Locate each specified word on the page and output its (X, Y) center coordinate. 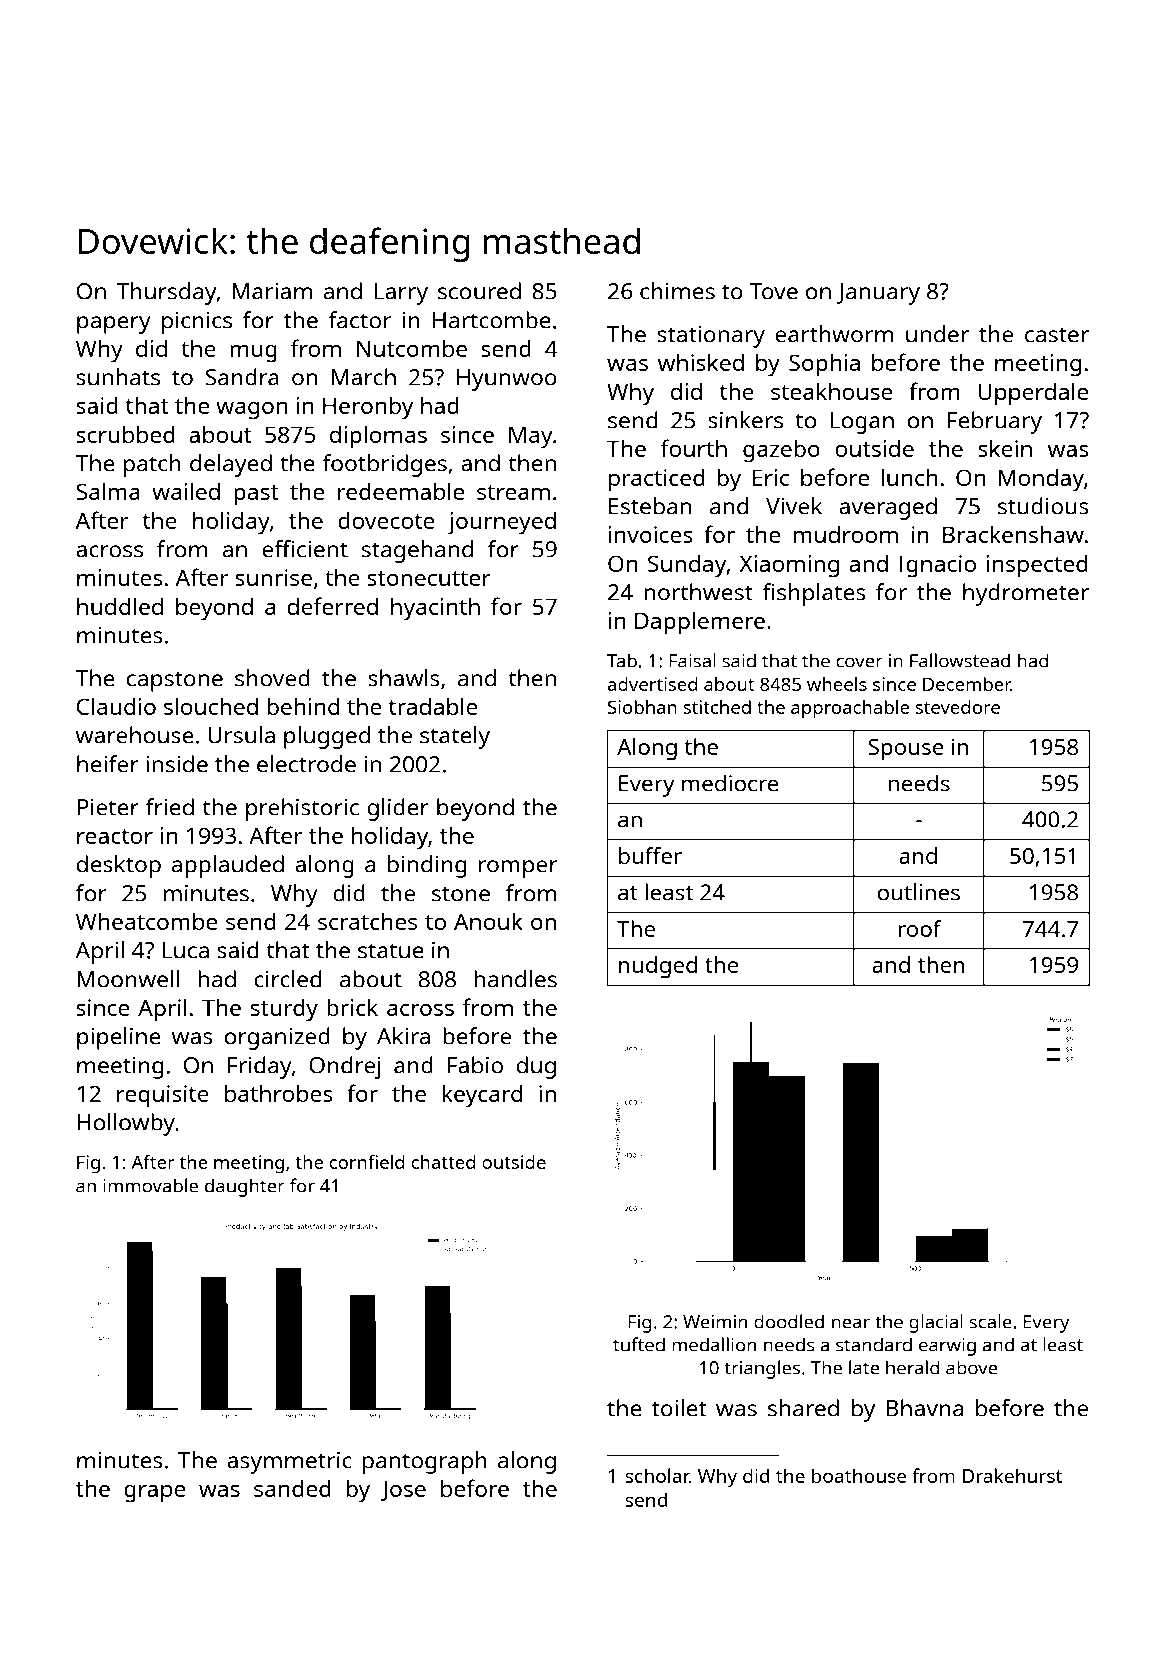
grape (155, 1494)
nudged (658, 967)
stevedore (958, 707)
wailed (186, 491)
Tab (622, 660)
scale (991, 1321)
